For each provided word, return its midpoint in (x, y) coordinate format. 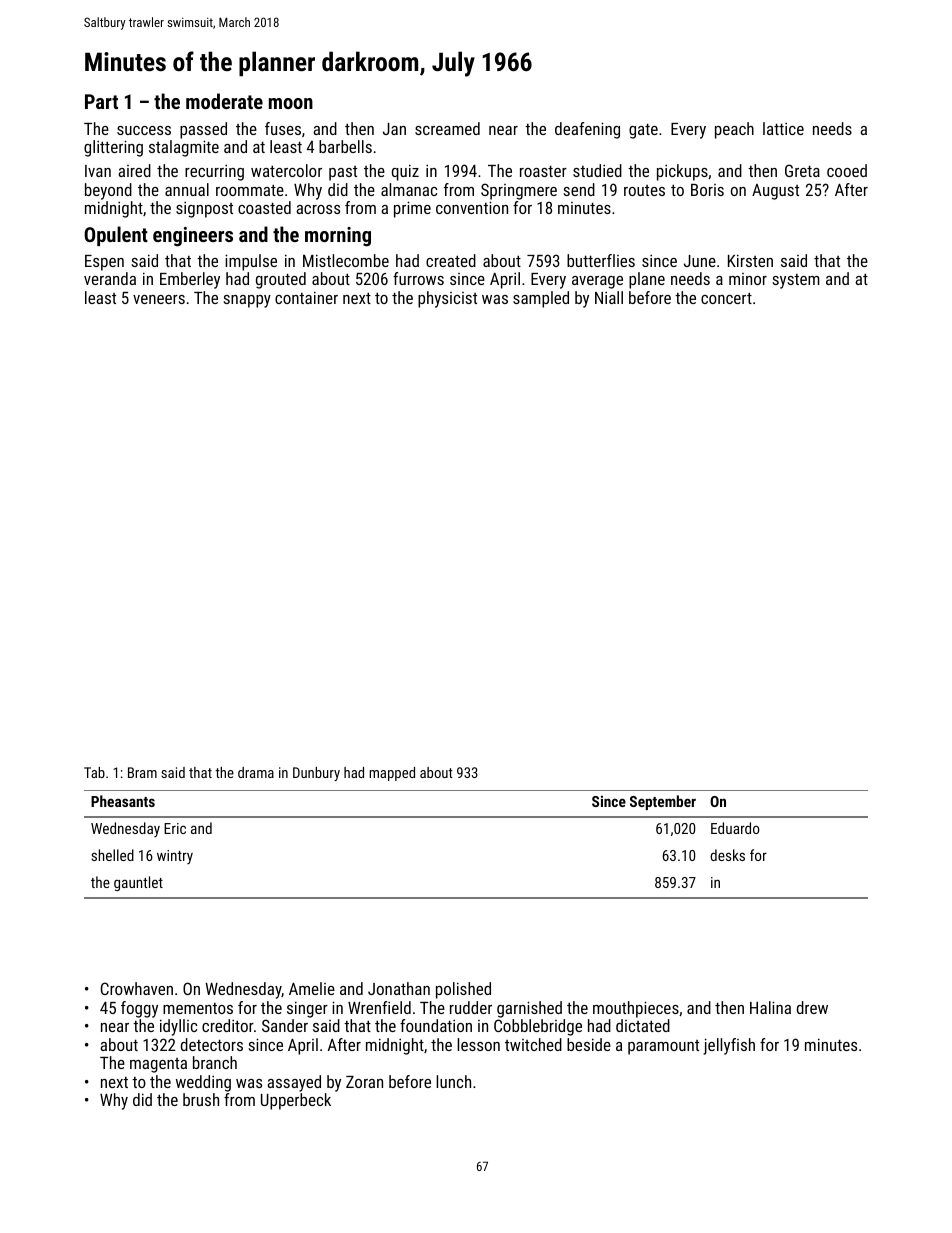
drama (256, 772)
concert (726, 298)
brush (201, 1099)
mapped (392, 774)
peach (734, 130)
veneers (159, 299)
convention (472, 207)
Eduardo (735, 828)
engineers (193, 237)
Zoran (364, 1082)
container (306, 297)
